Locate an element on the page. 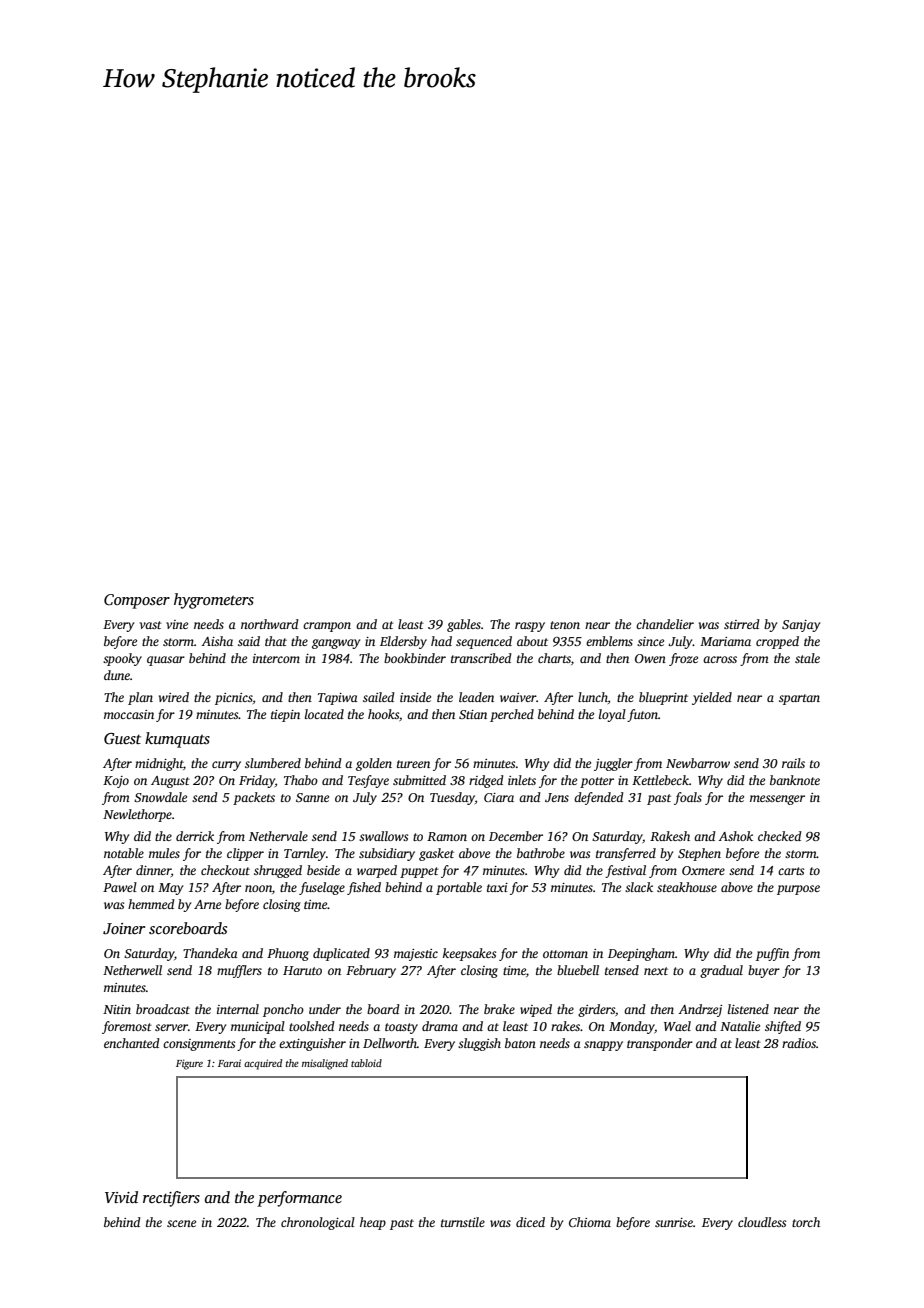 This page has height=1308, width=924. drama is located at coordinates (440, 1026).
